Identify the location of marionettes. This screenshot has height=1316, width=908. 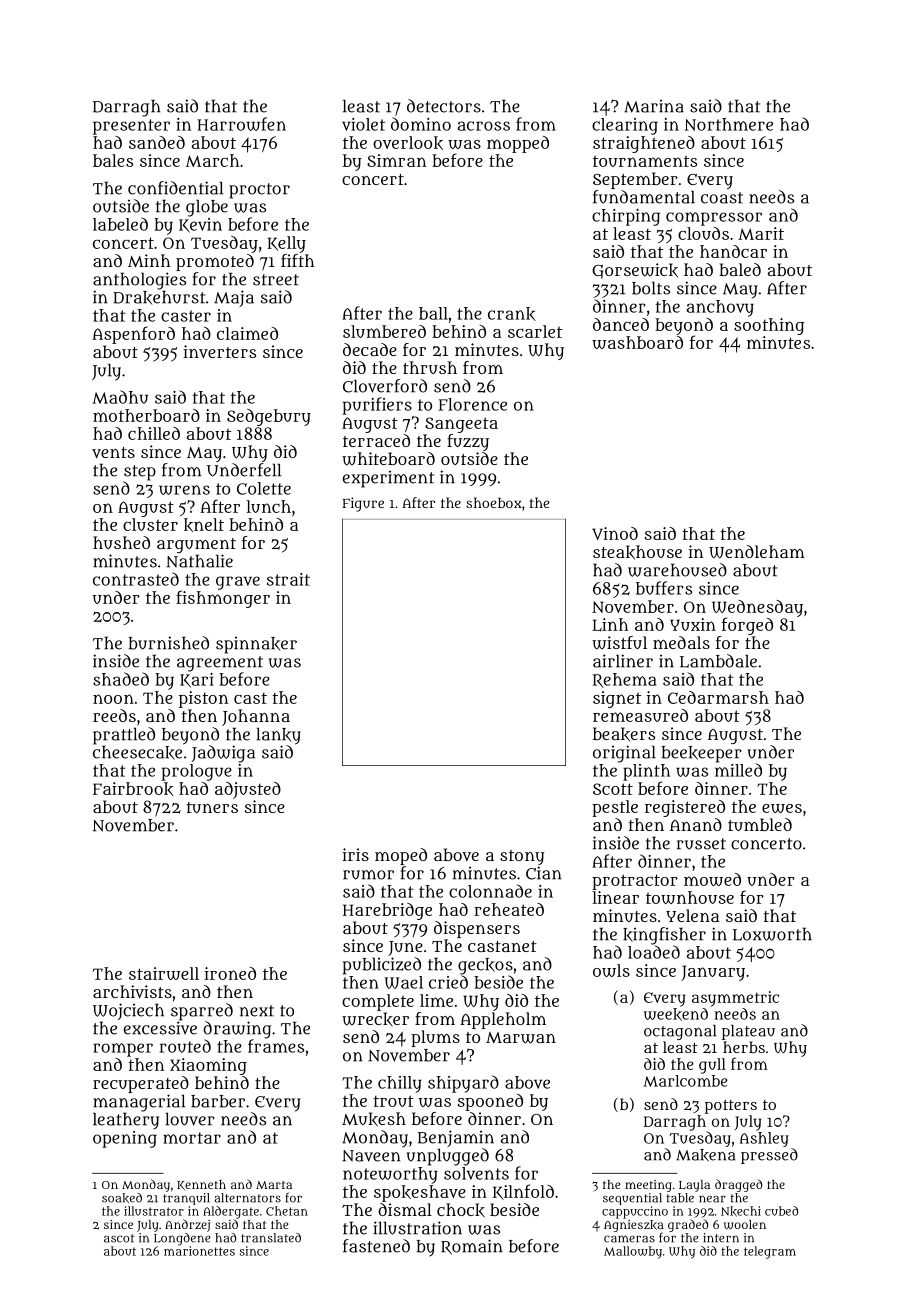
(199, 1251).
